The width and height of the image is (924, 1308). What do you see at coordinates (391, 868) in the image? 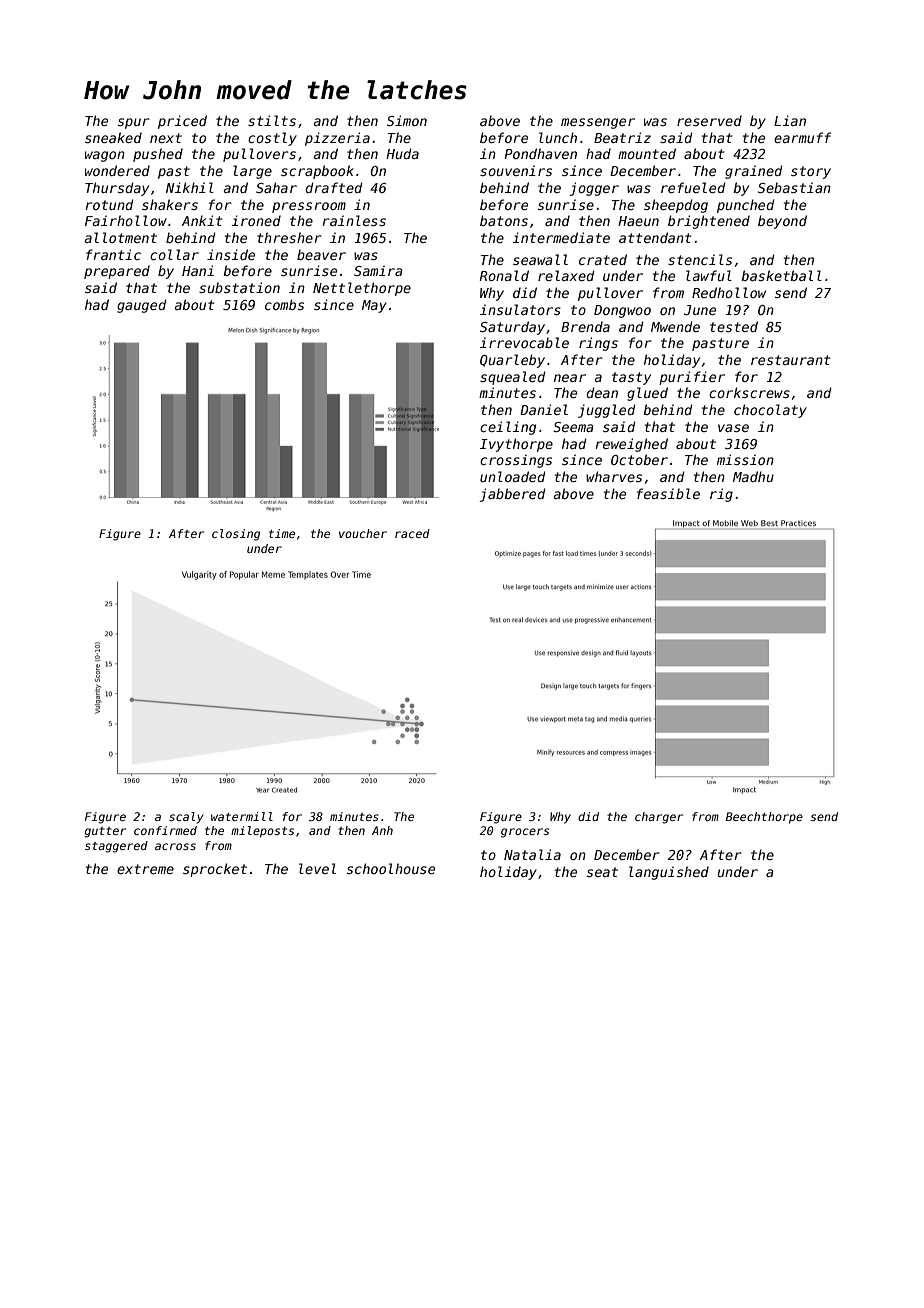
I see `schoolhouse` at bounding box center [391, 868].
